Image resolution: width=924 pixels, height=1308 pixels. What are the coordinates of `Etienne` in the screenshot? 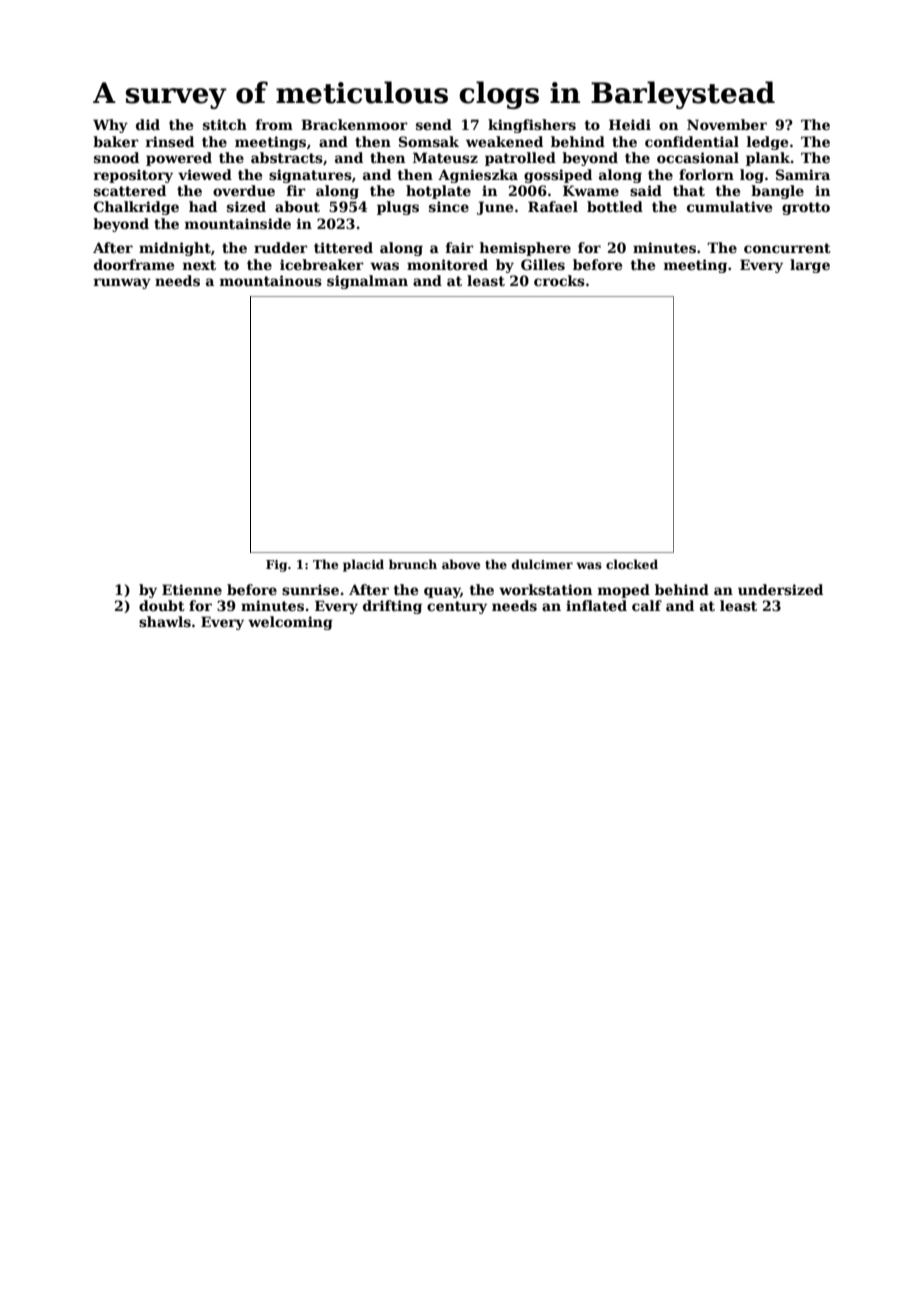 It's located at (192, 589).
